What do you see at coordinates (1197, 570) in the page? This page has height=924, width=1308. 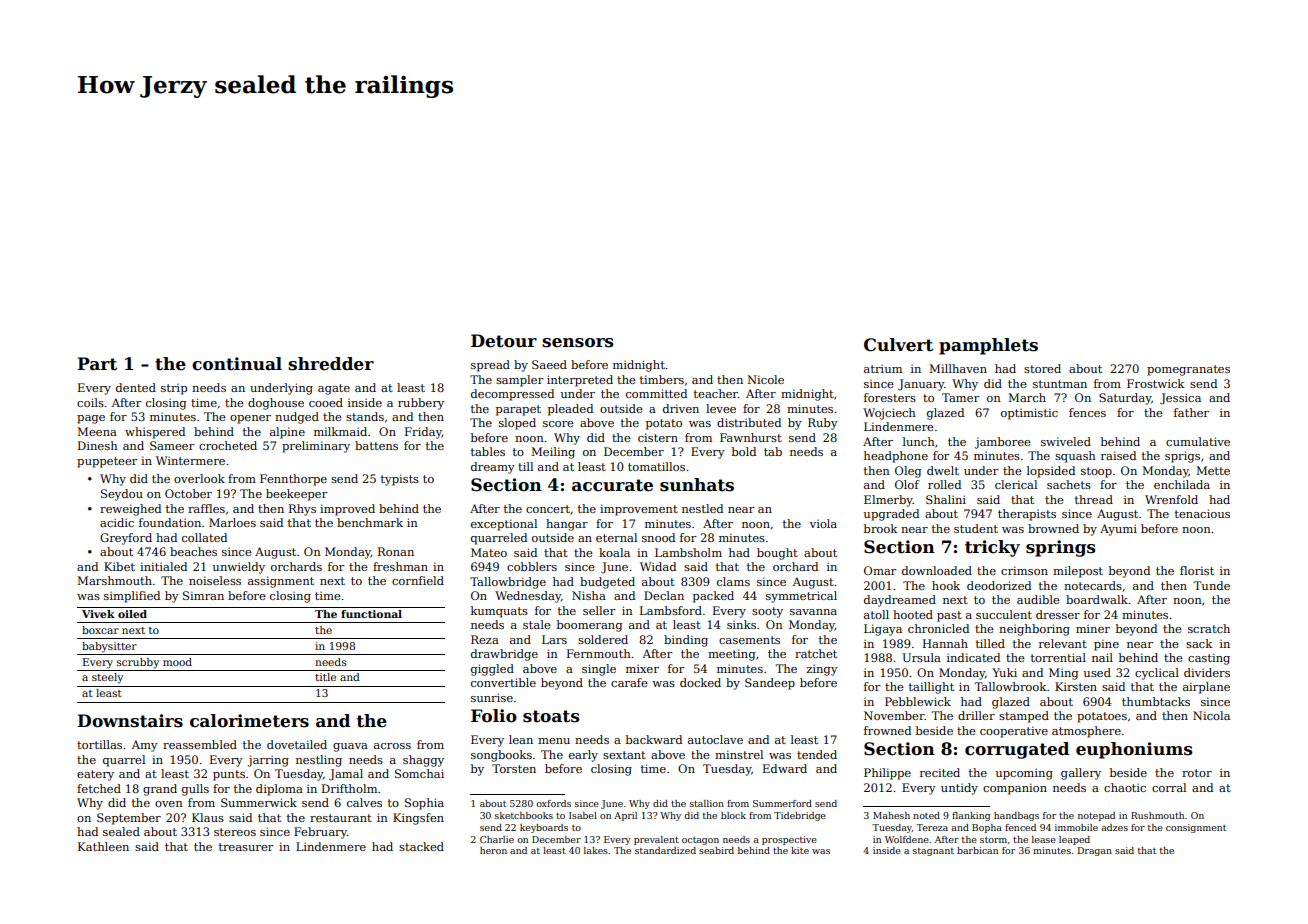 I see `florist` at bounding box center [1197, 570].
